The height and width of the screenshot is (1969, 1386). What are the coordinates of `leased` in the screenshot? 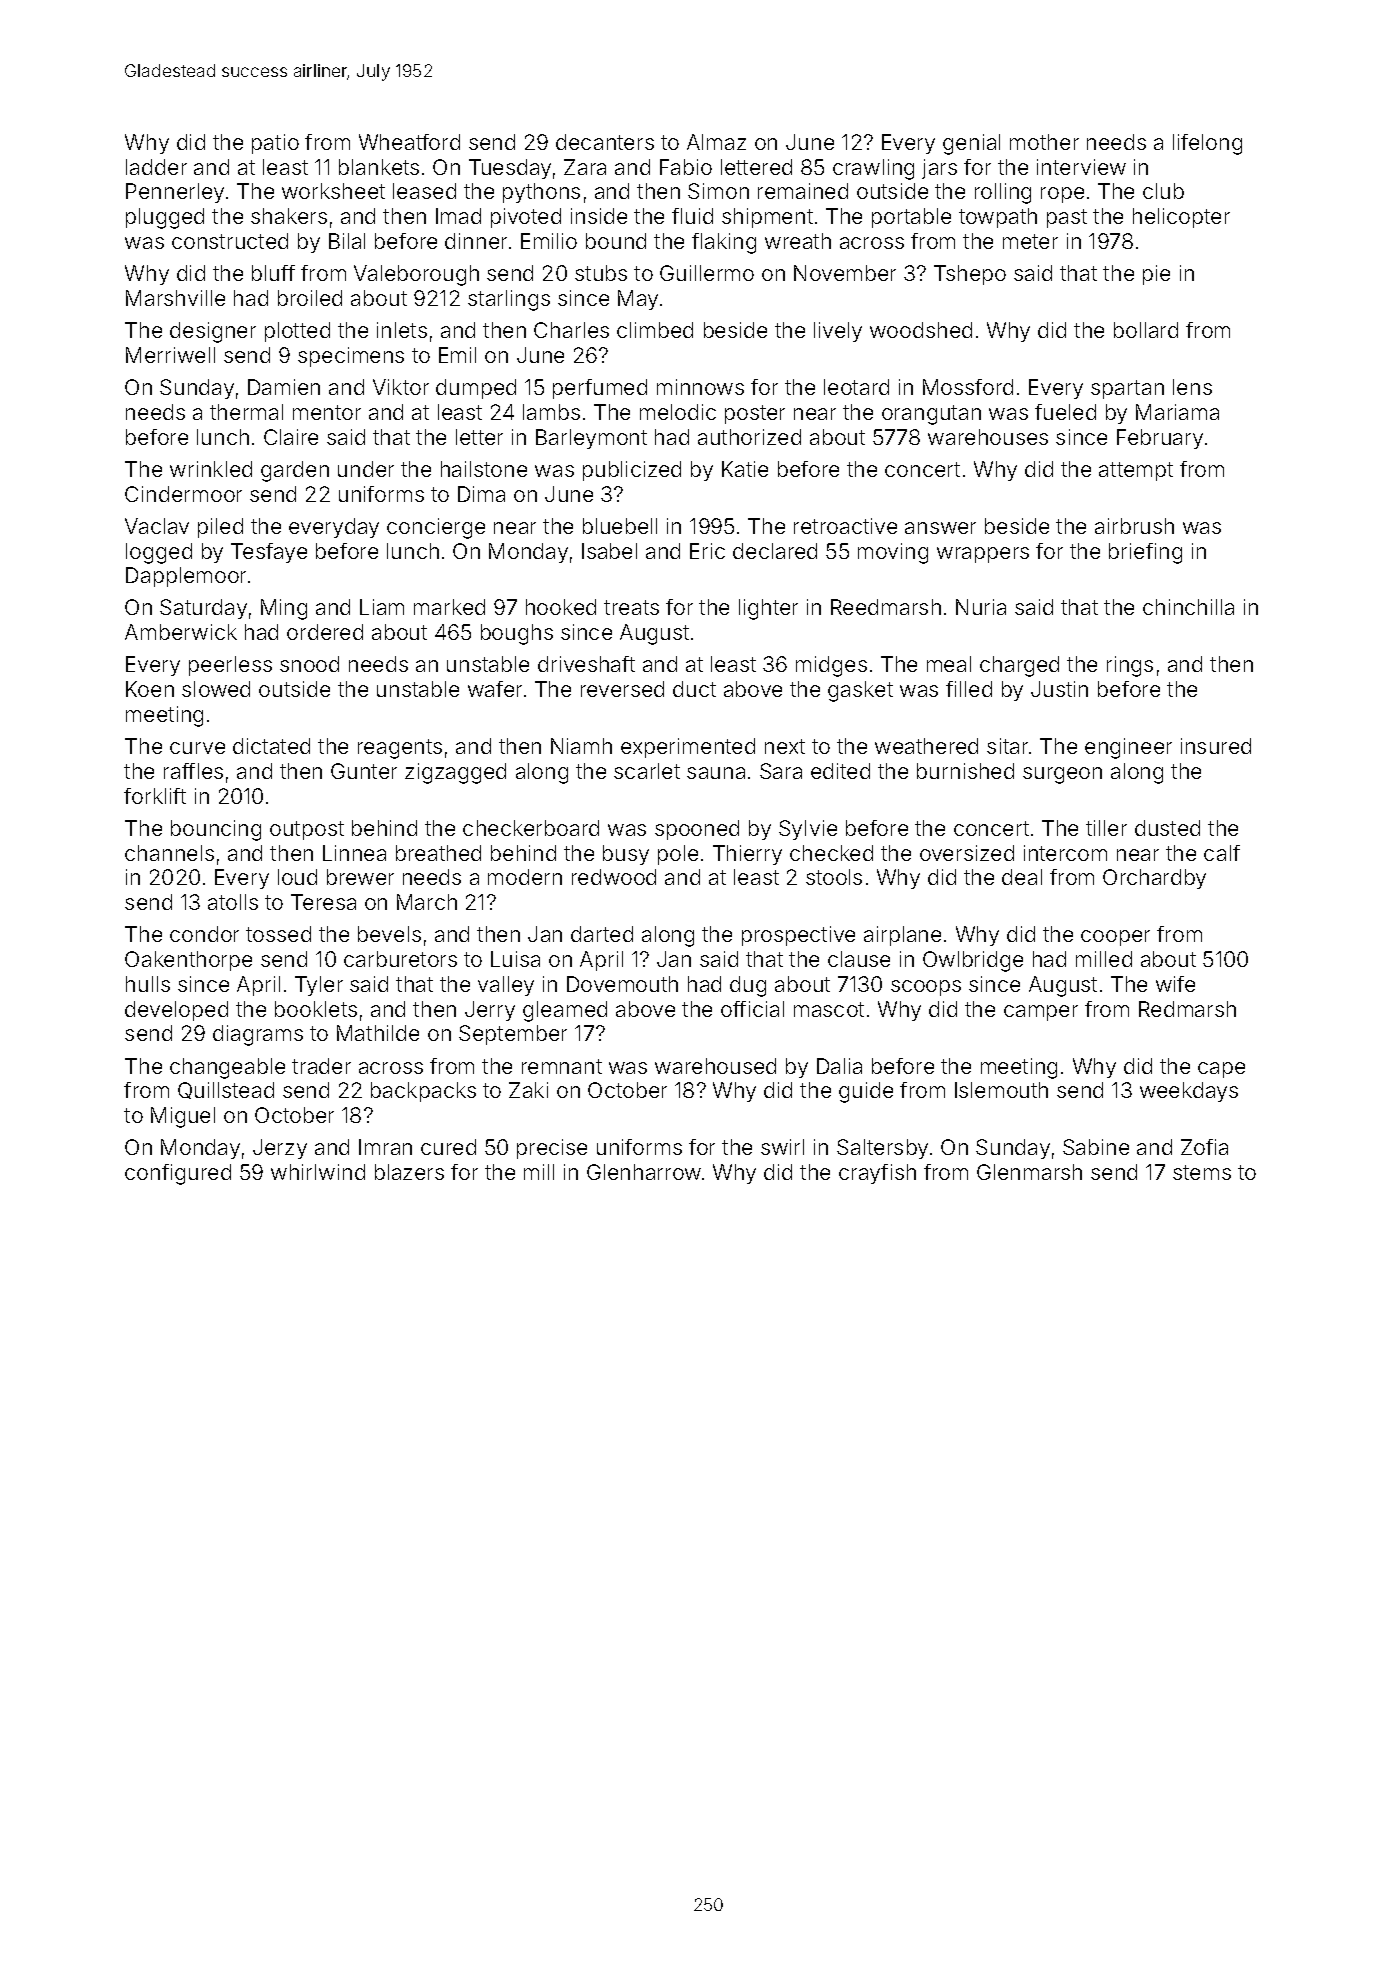 It's located at (424, 191).
